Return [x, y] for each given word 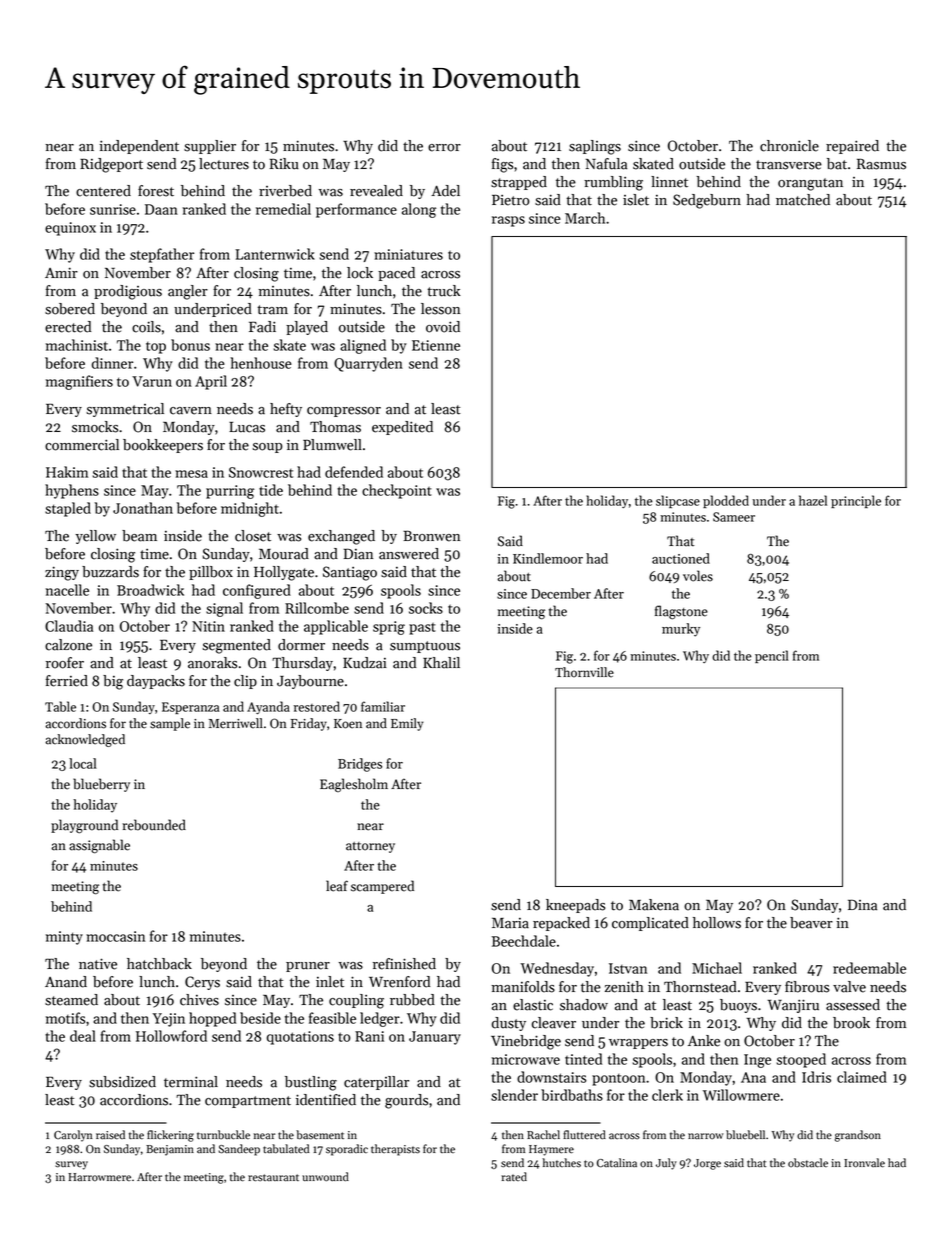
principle [856, 501]
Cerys [202, 983]
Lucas [247, 427]
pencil [772, 656]
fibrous [807, 987]
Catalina [617, 1163]
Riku [284, 164]
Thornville [584, 672]
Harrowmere [99, 1177]
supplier [210, 147]
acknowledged [85, 740]
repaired [852, 147]
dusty [509, 1024]
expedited [402, 428]
